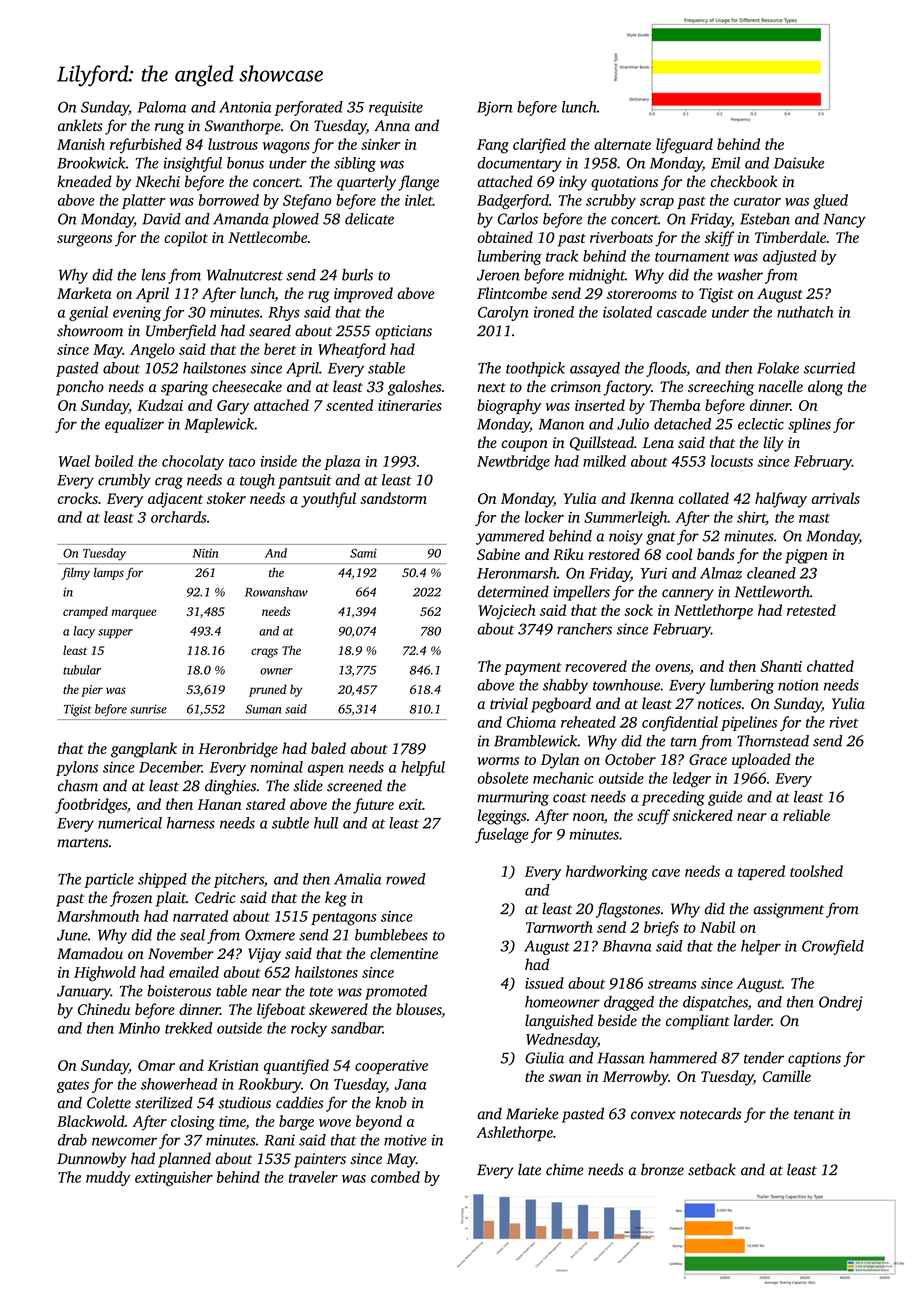  I want to click on captions, so click(814, 1059).
